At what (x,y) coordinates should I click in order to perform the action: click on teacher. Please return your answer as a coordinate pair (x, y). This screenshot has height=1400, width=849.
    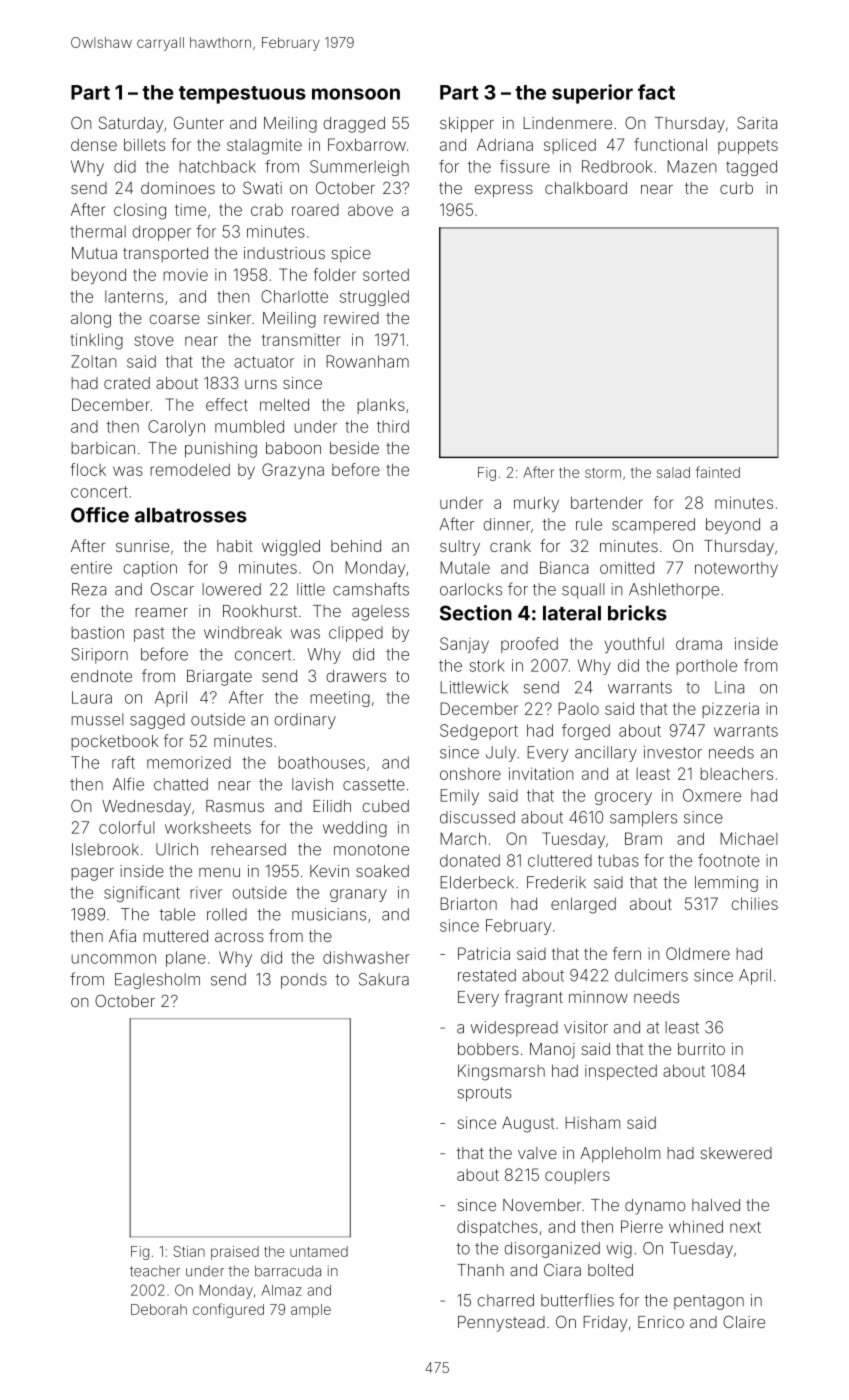
    Looking at the image, I should click on (155, 1271).
